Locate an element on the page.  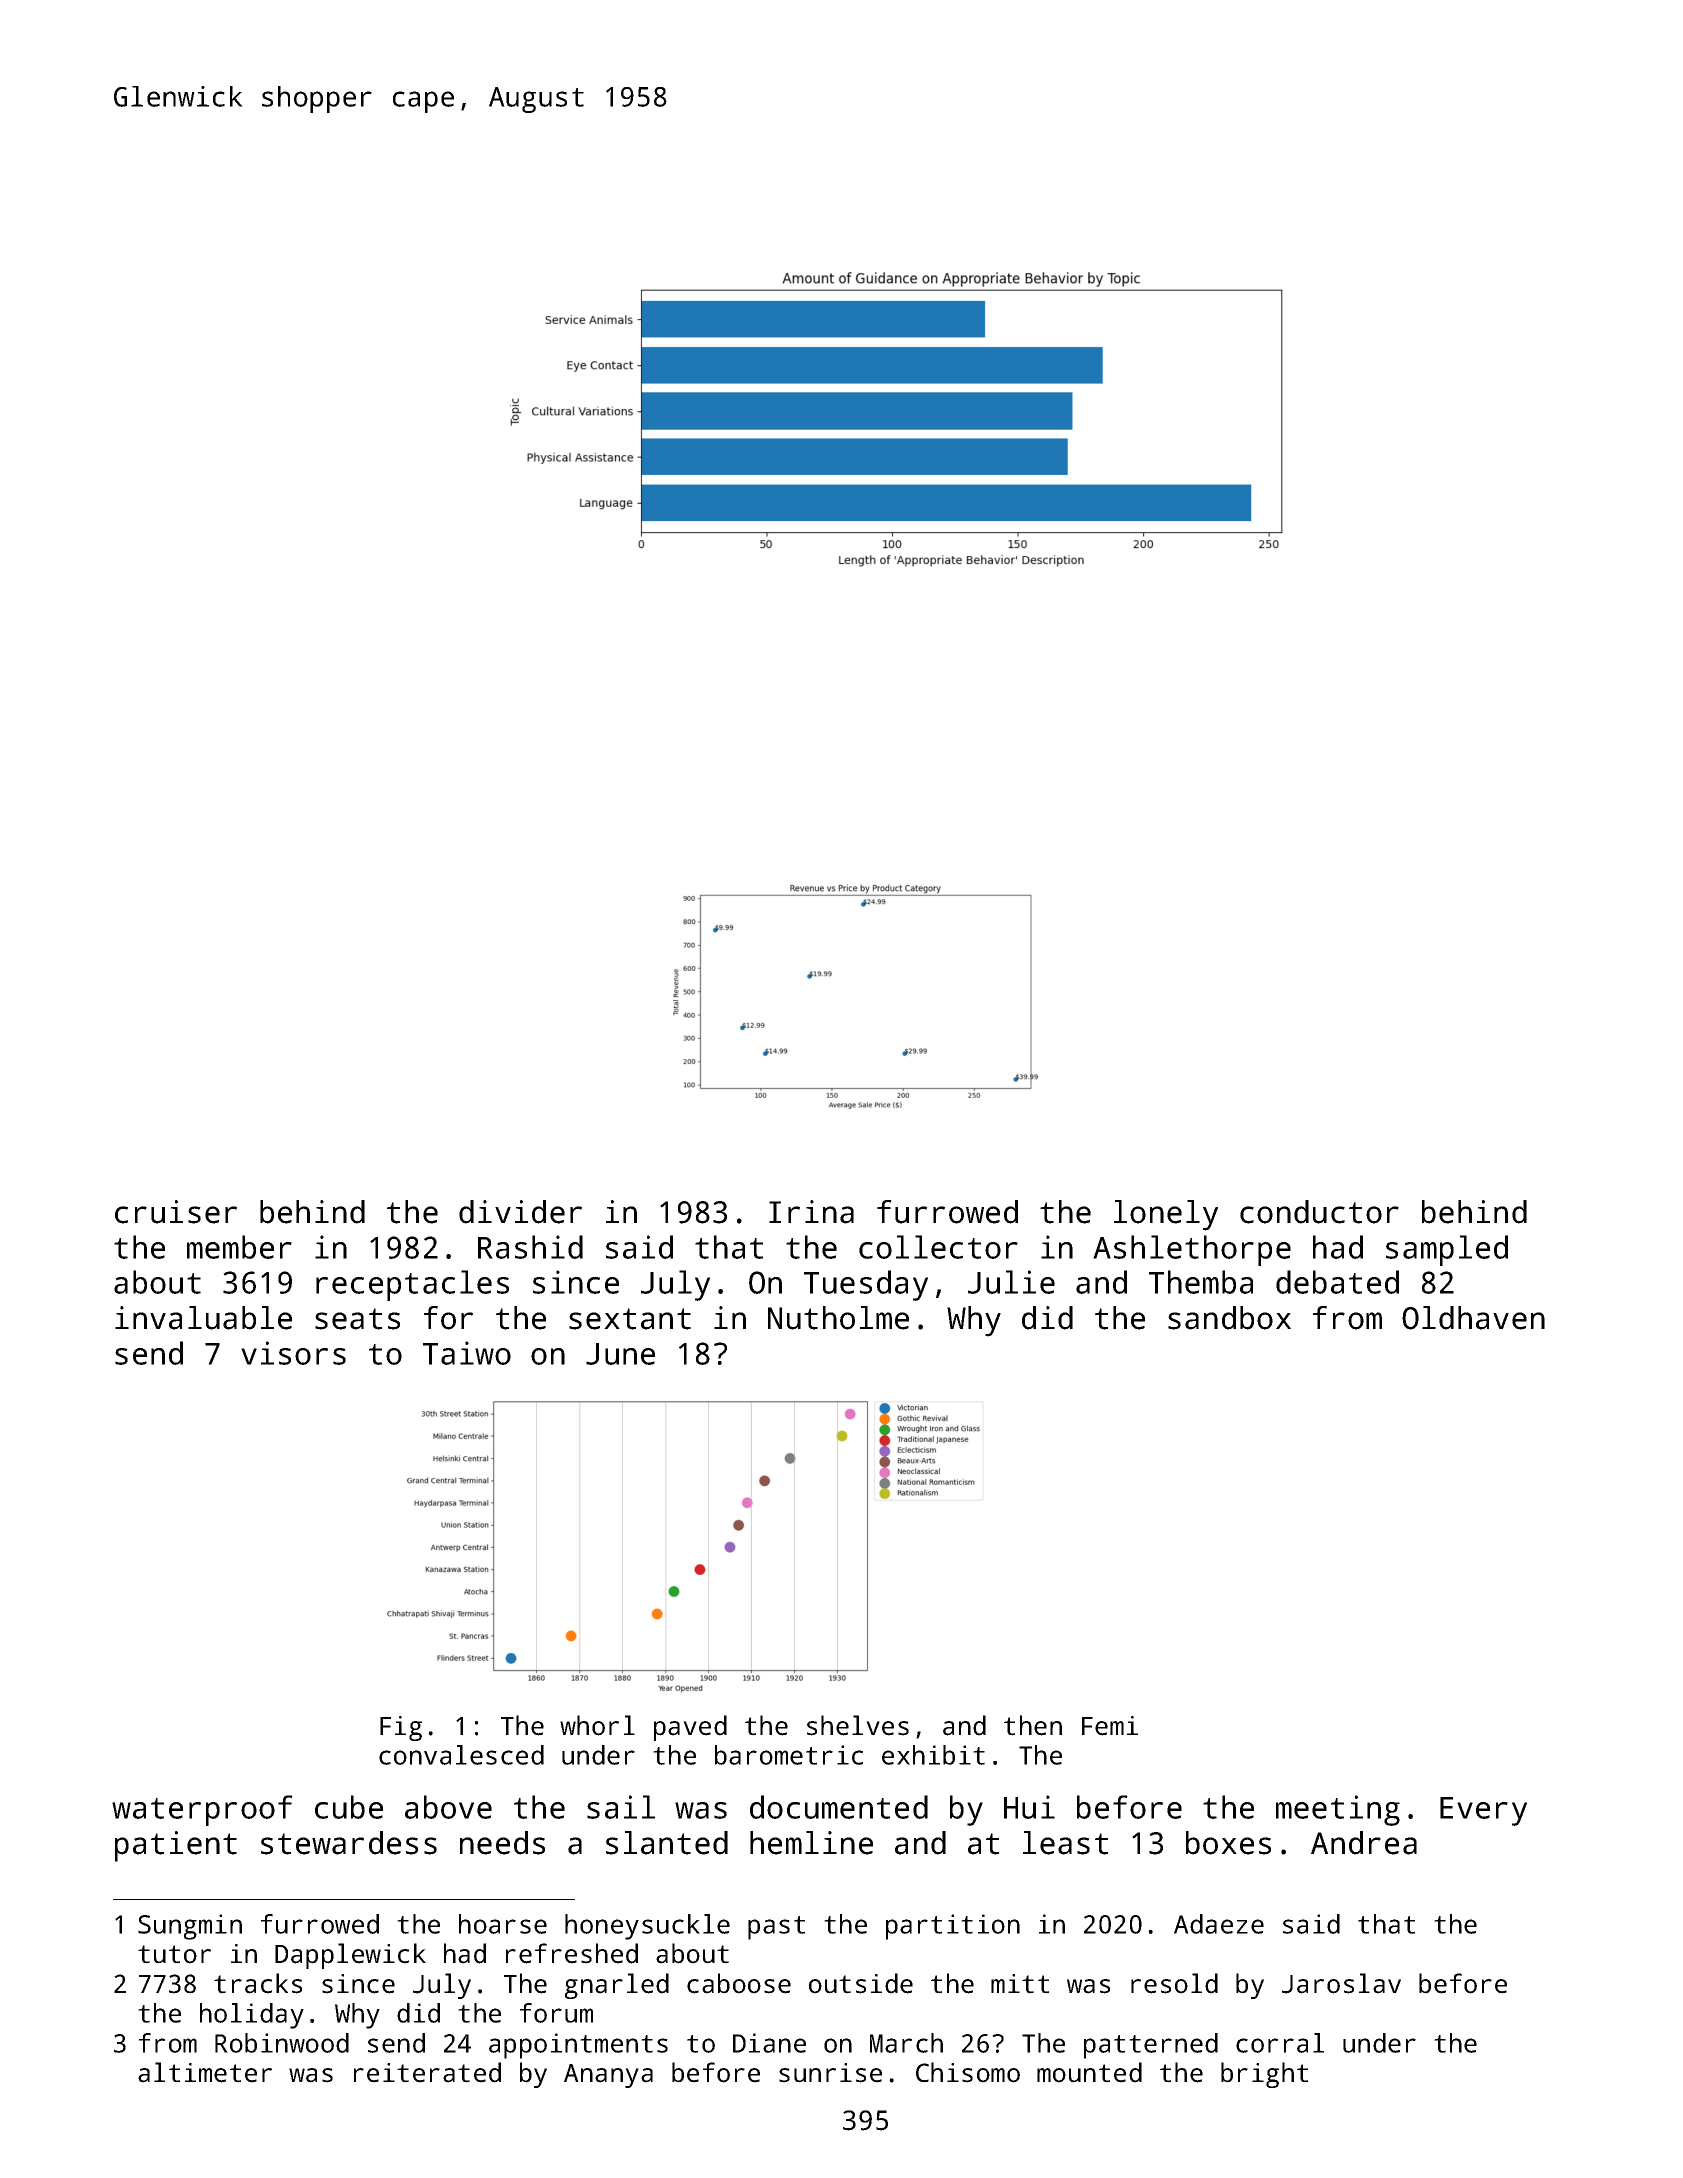
Jaroslav is located at coordinates (1341, 1983).
